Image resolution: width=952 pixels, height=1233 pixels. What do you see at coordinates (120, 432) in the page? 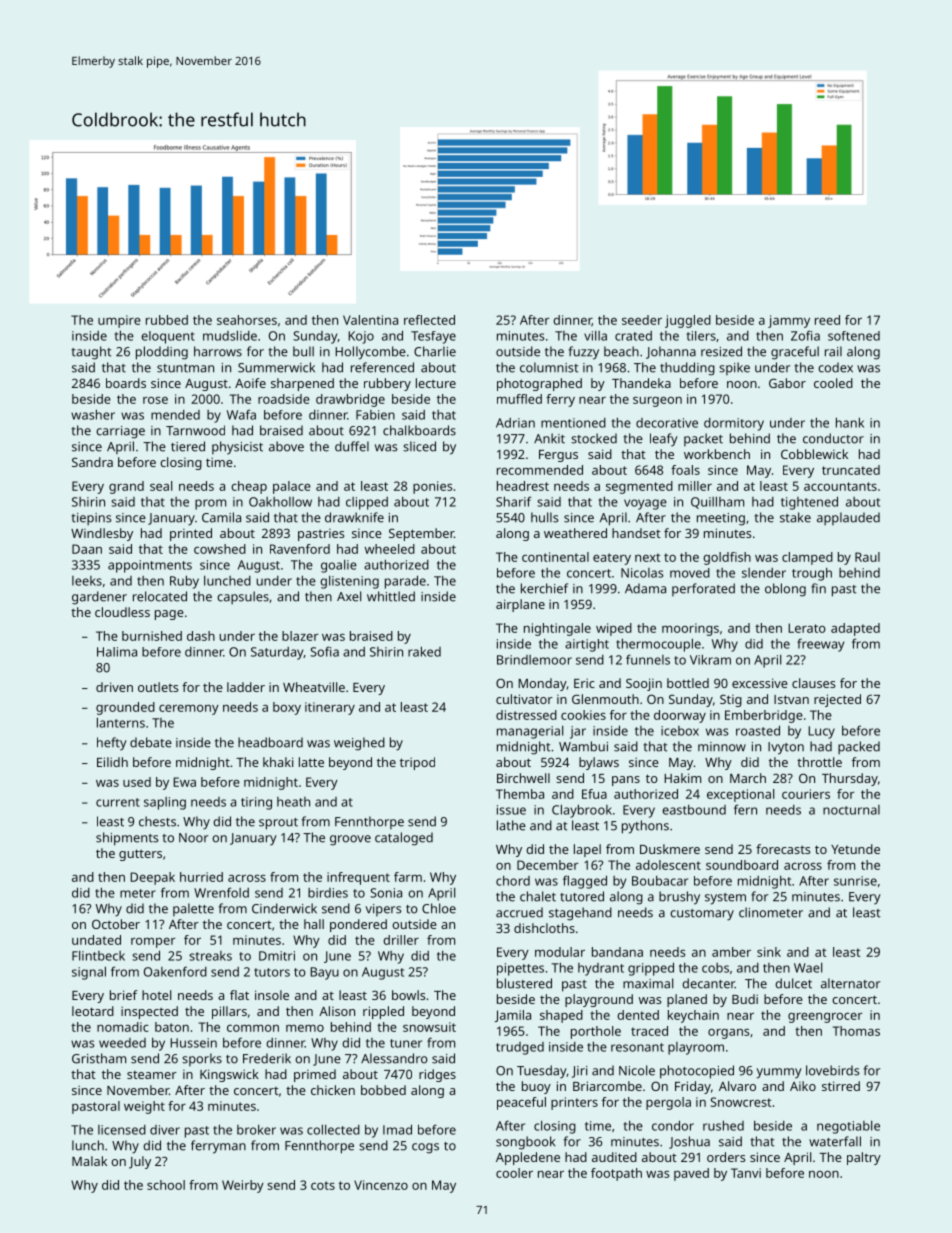
I see `carriage` at bounding box center [120, 432].
